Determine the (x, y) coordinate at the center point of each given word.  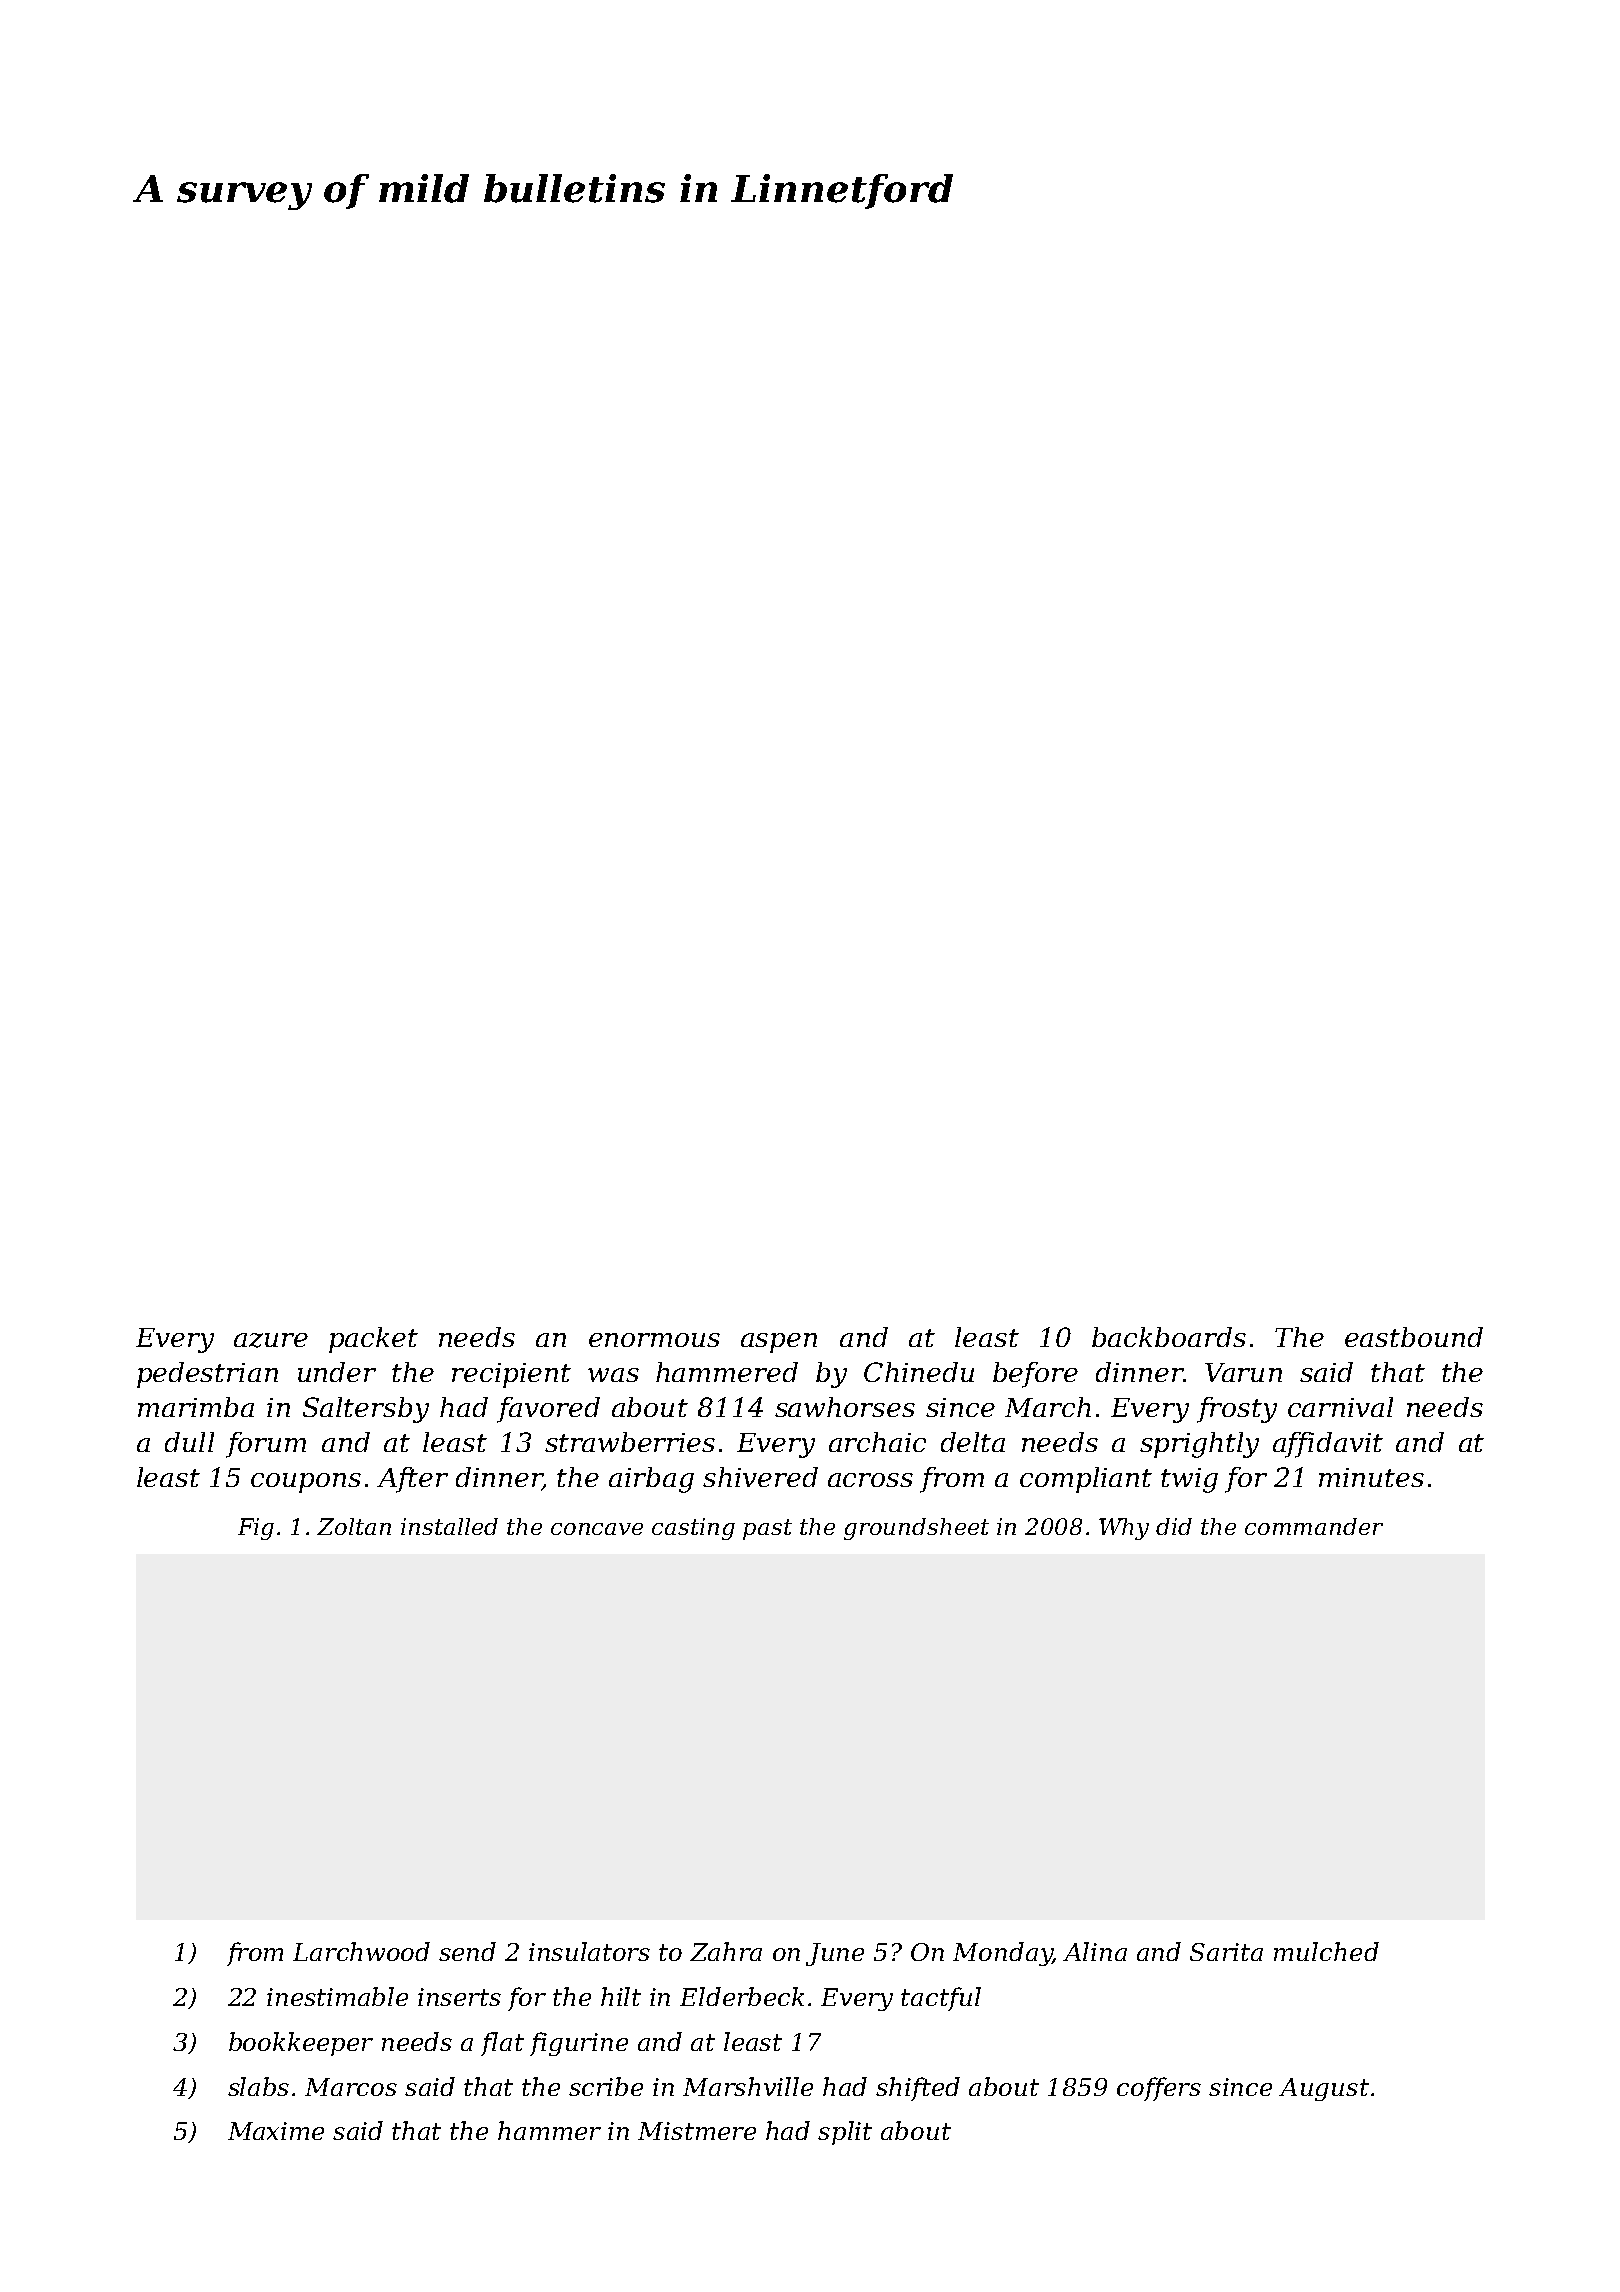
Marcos (351, 2087)
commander (1314, 1526)
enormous (654, 1340)
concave (597, 1529)
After (412, 1480)
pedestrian (207, 1375)
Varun (1243, 1372)
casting (693, 1529)
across (870, 1480)
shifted (918, 2089)
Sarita (1226, 1952)
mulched (1326, 1951)
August (1324, 2089)
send (467, 1951)
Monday (1002, 1954)
